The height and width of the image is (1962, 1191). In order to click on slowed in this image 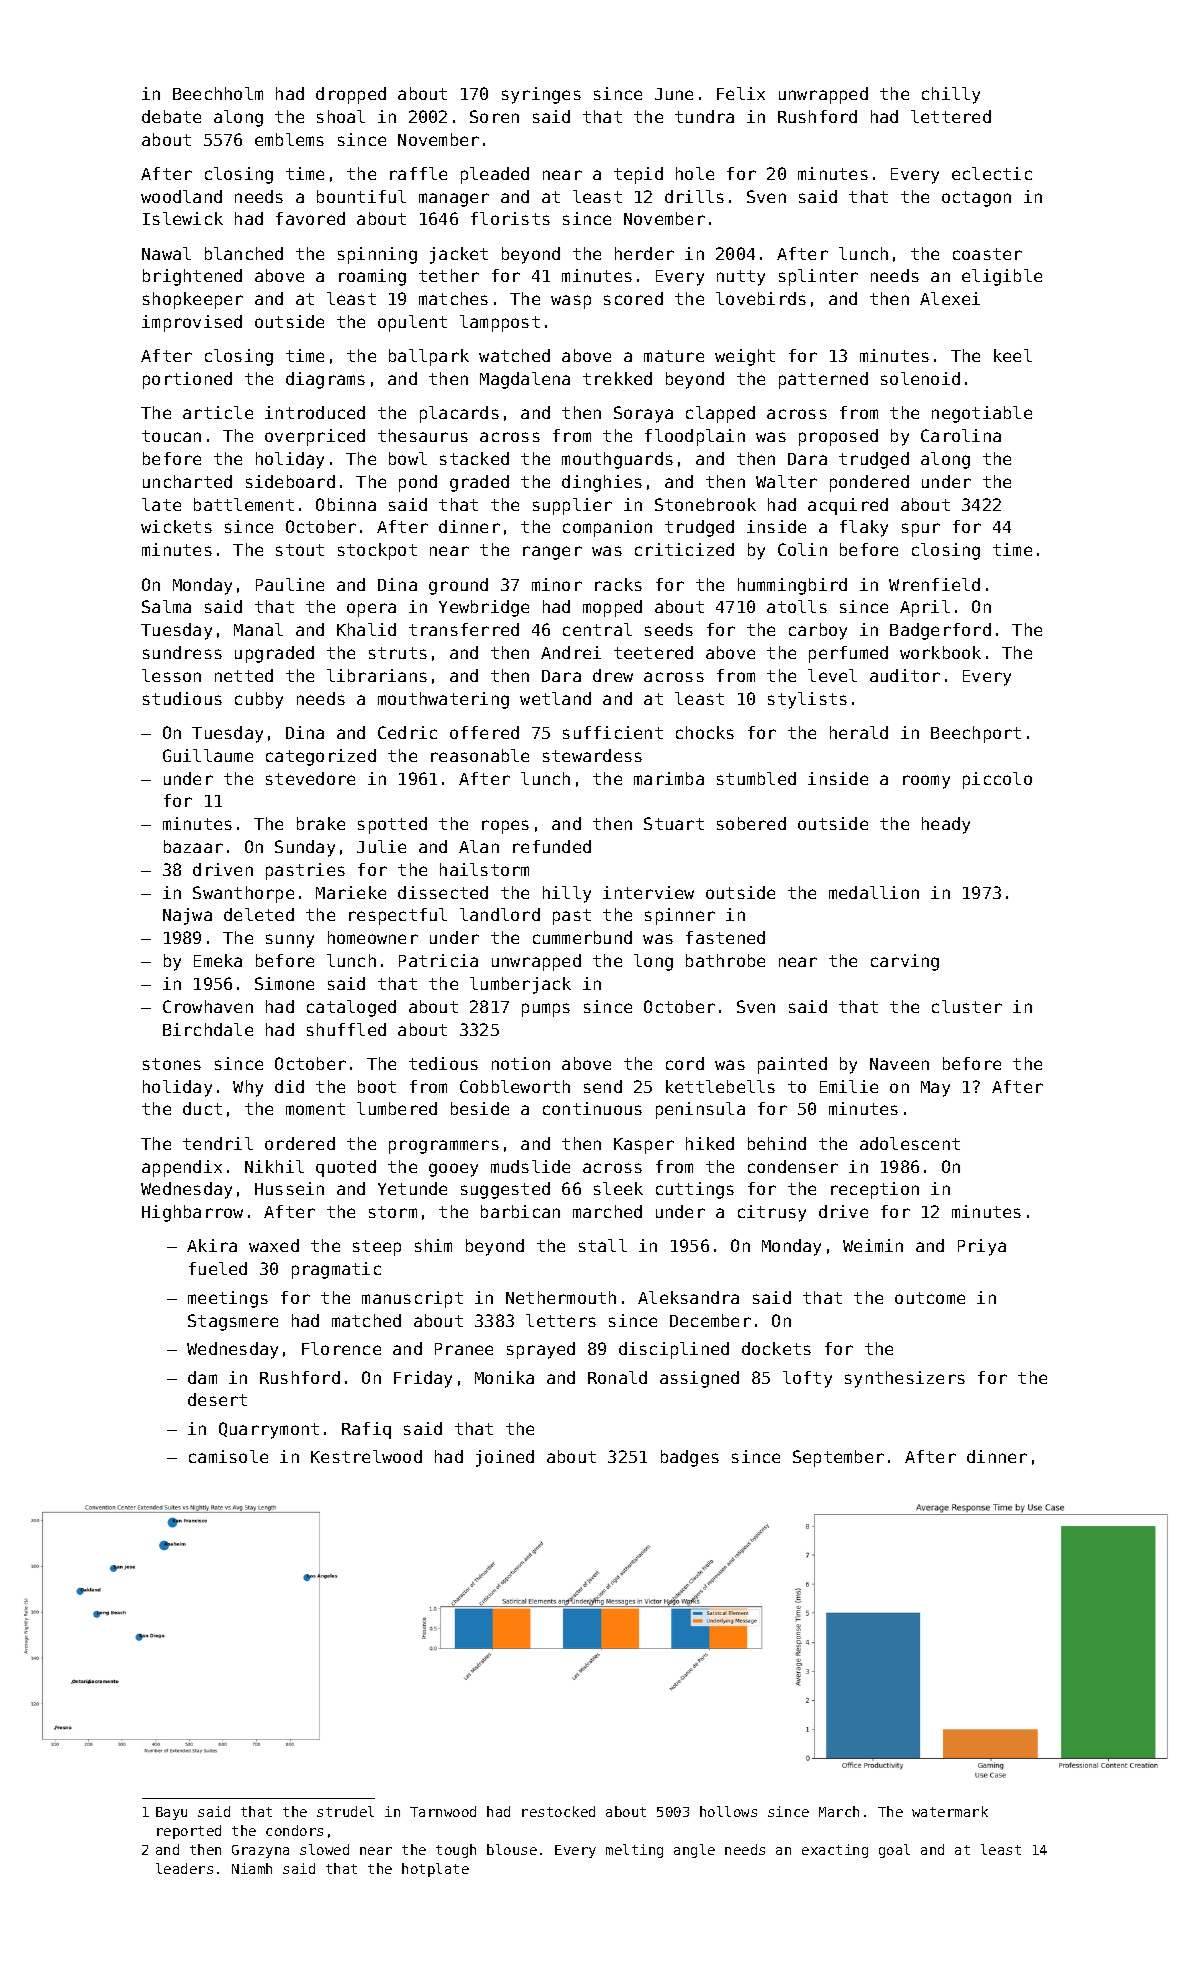, I will do `click(324, 1849)`.
